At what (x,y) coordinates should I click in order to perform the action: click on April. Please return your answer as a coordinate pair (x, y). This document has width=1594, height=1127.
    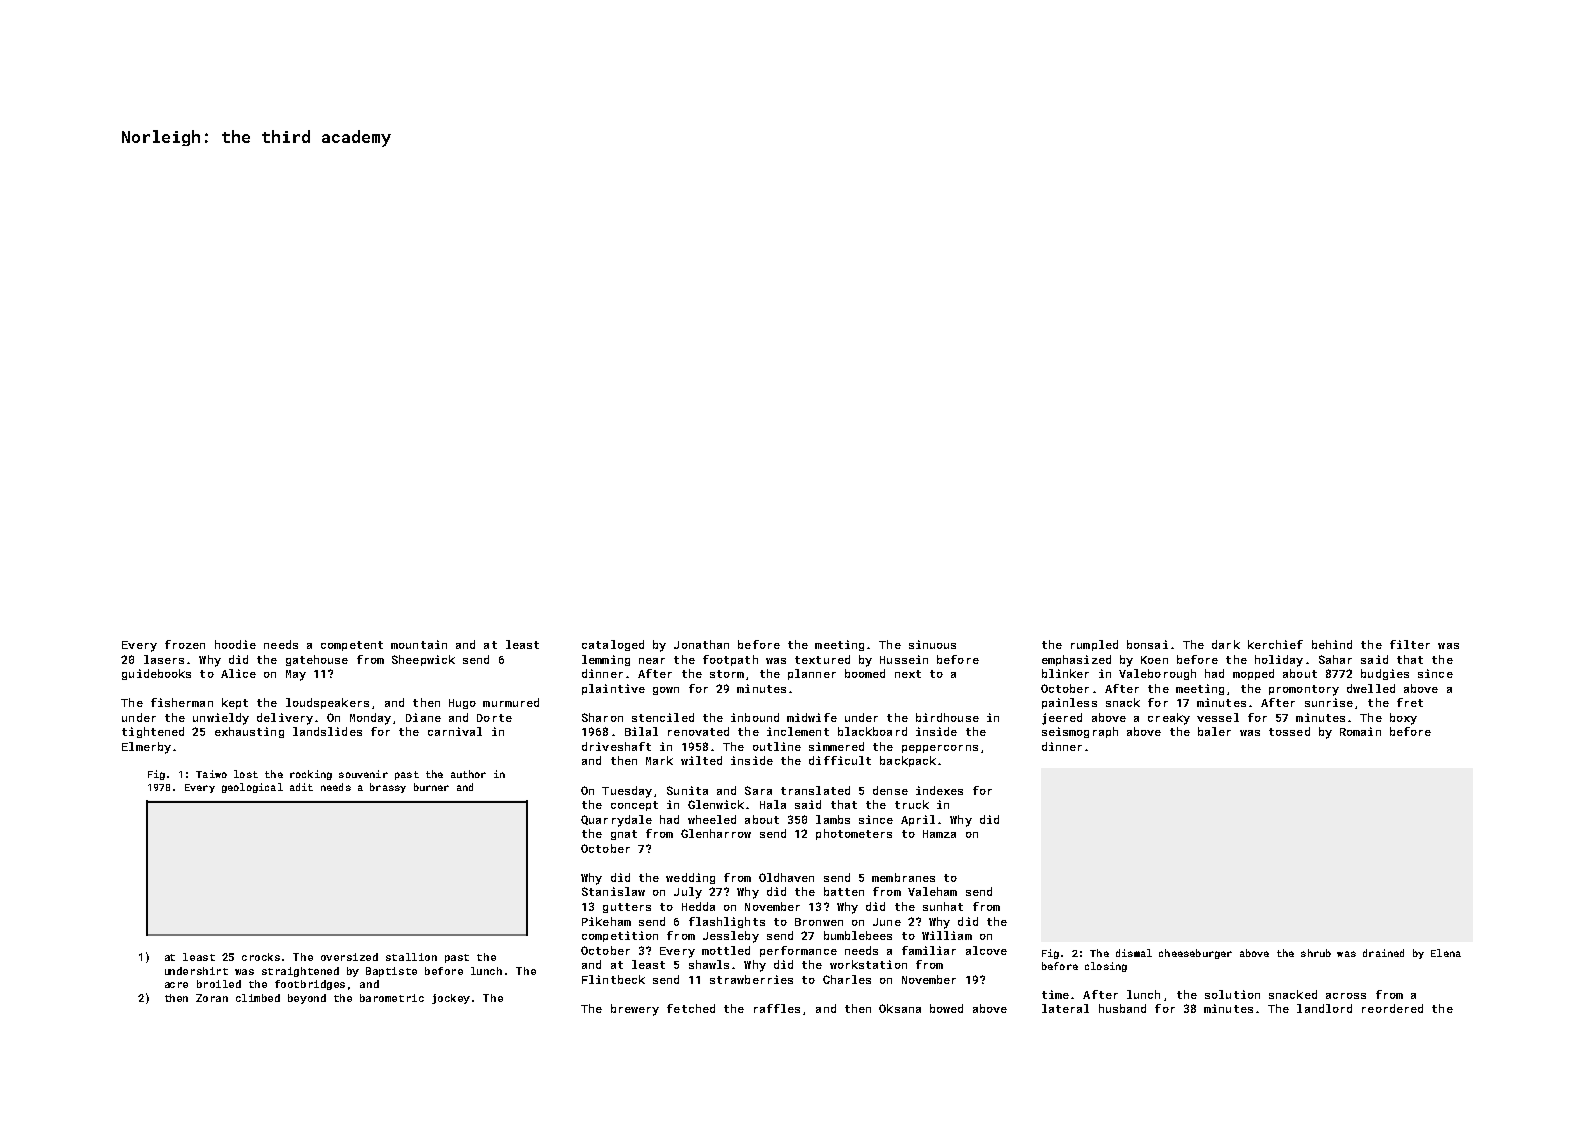
    Looking at the image, I should click on (918, 820).
